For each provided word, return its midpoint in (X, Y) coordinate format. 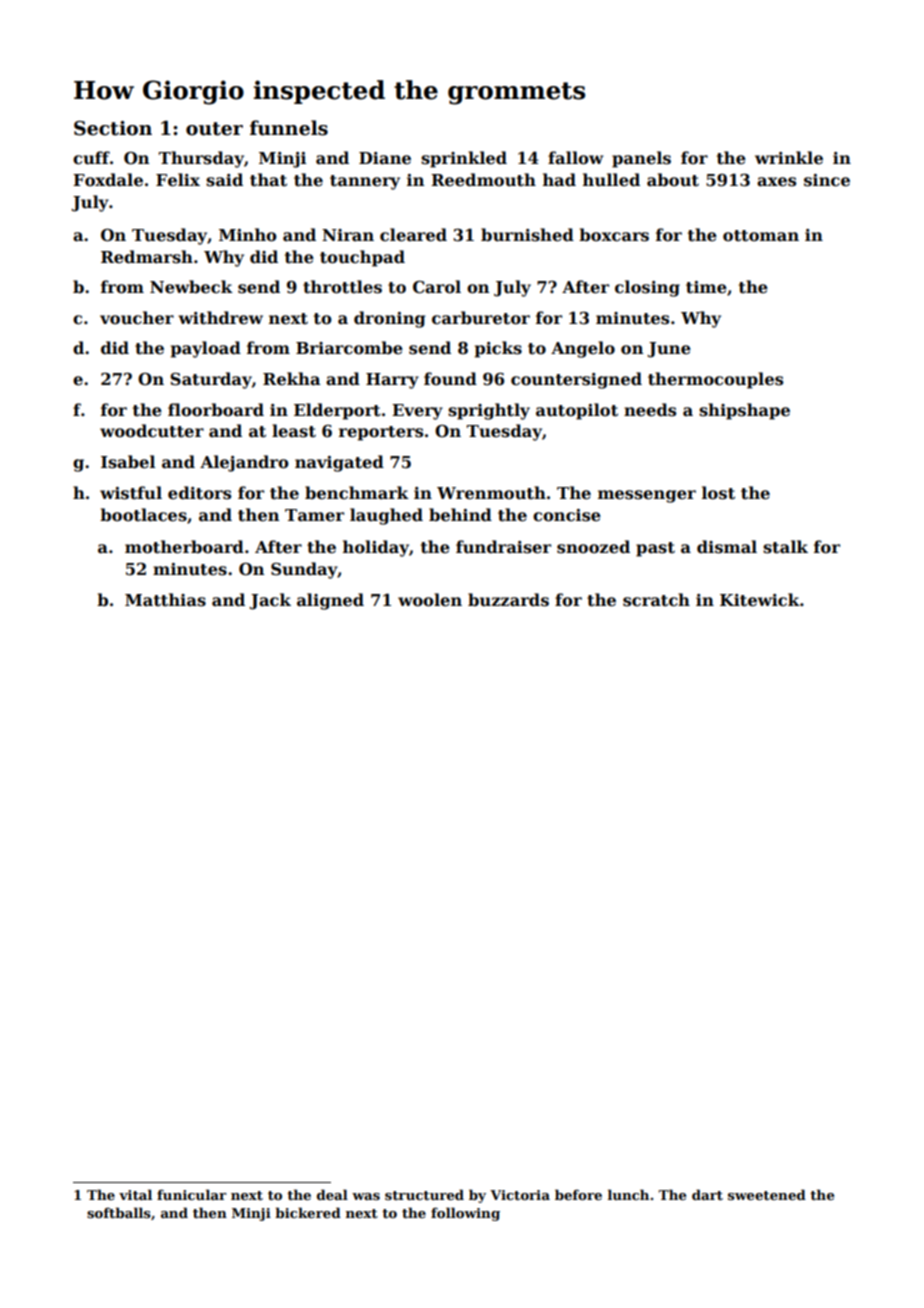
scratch (656, 600)
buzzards (508, 600)
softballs (119, 1212)
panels (641, 159)
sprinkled (464, 159)
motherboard (184, 547)
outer (214, 129)
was (366, 1196)
